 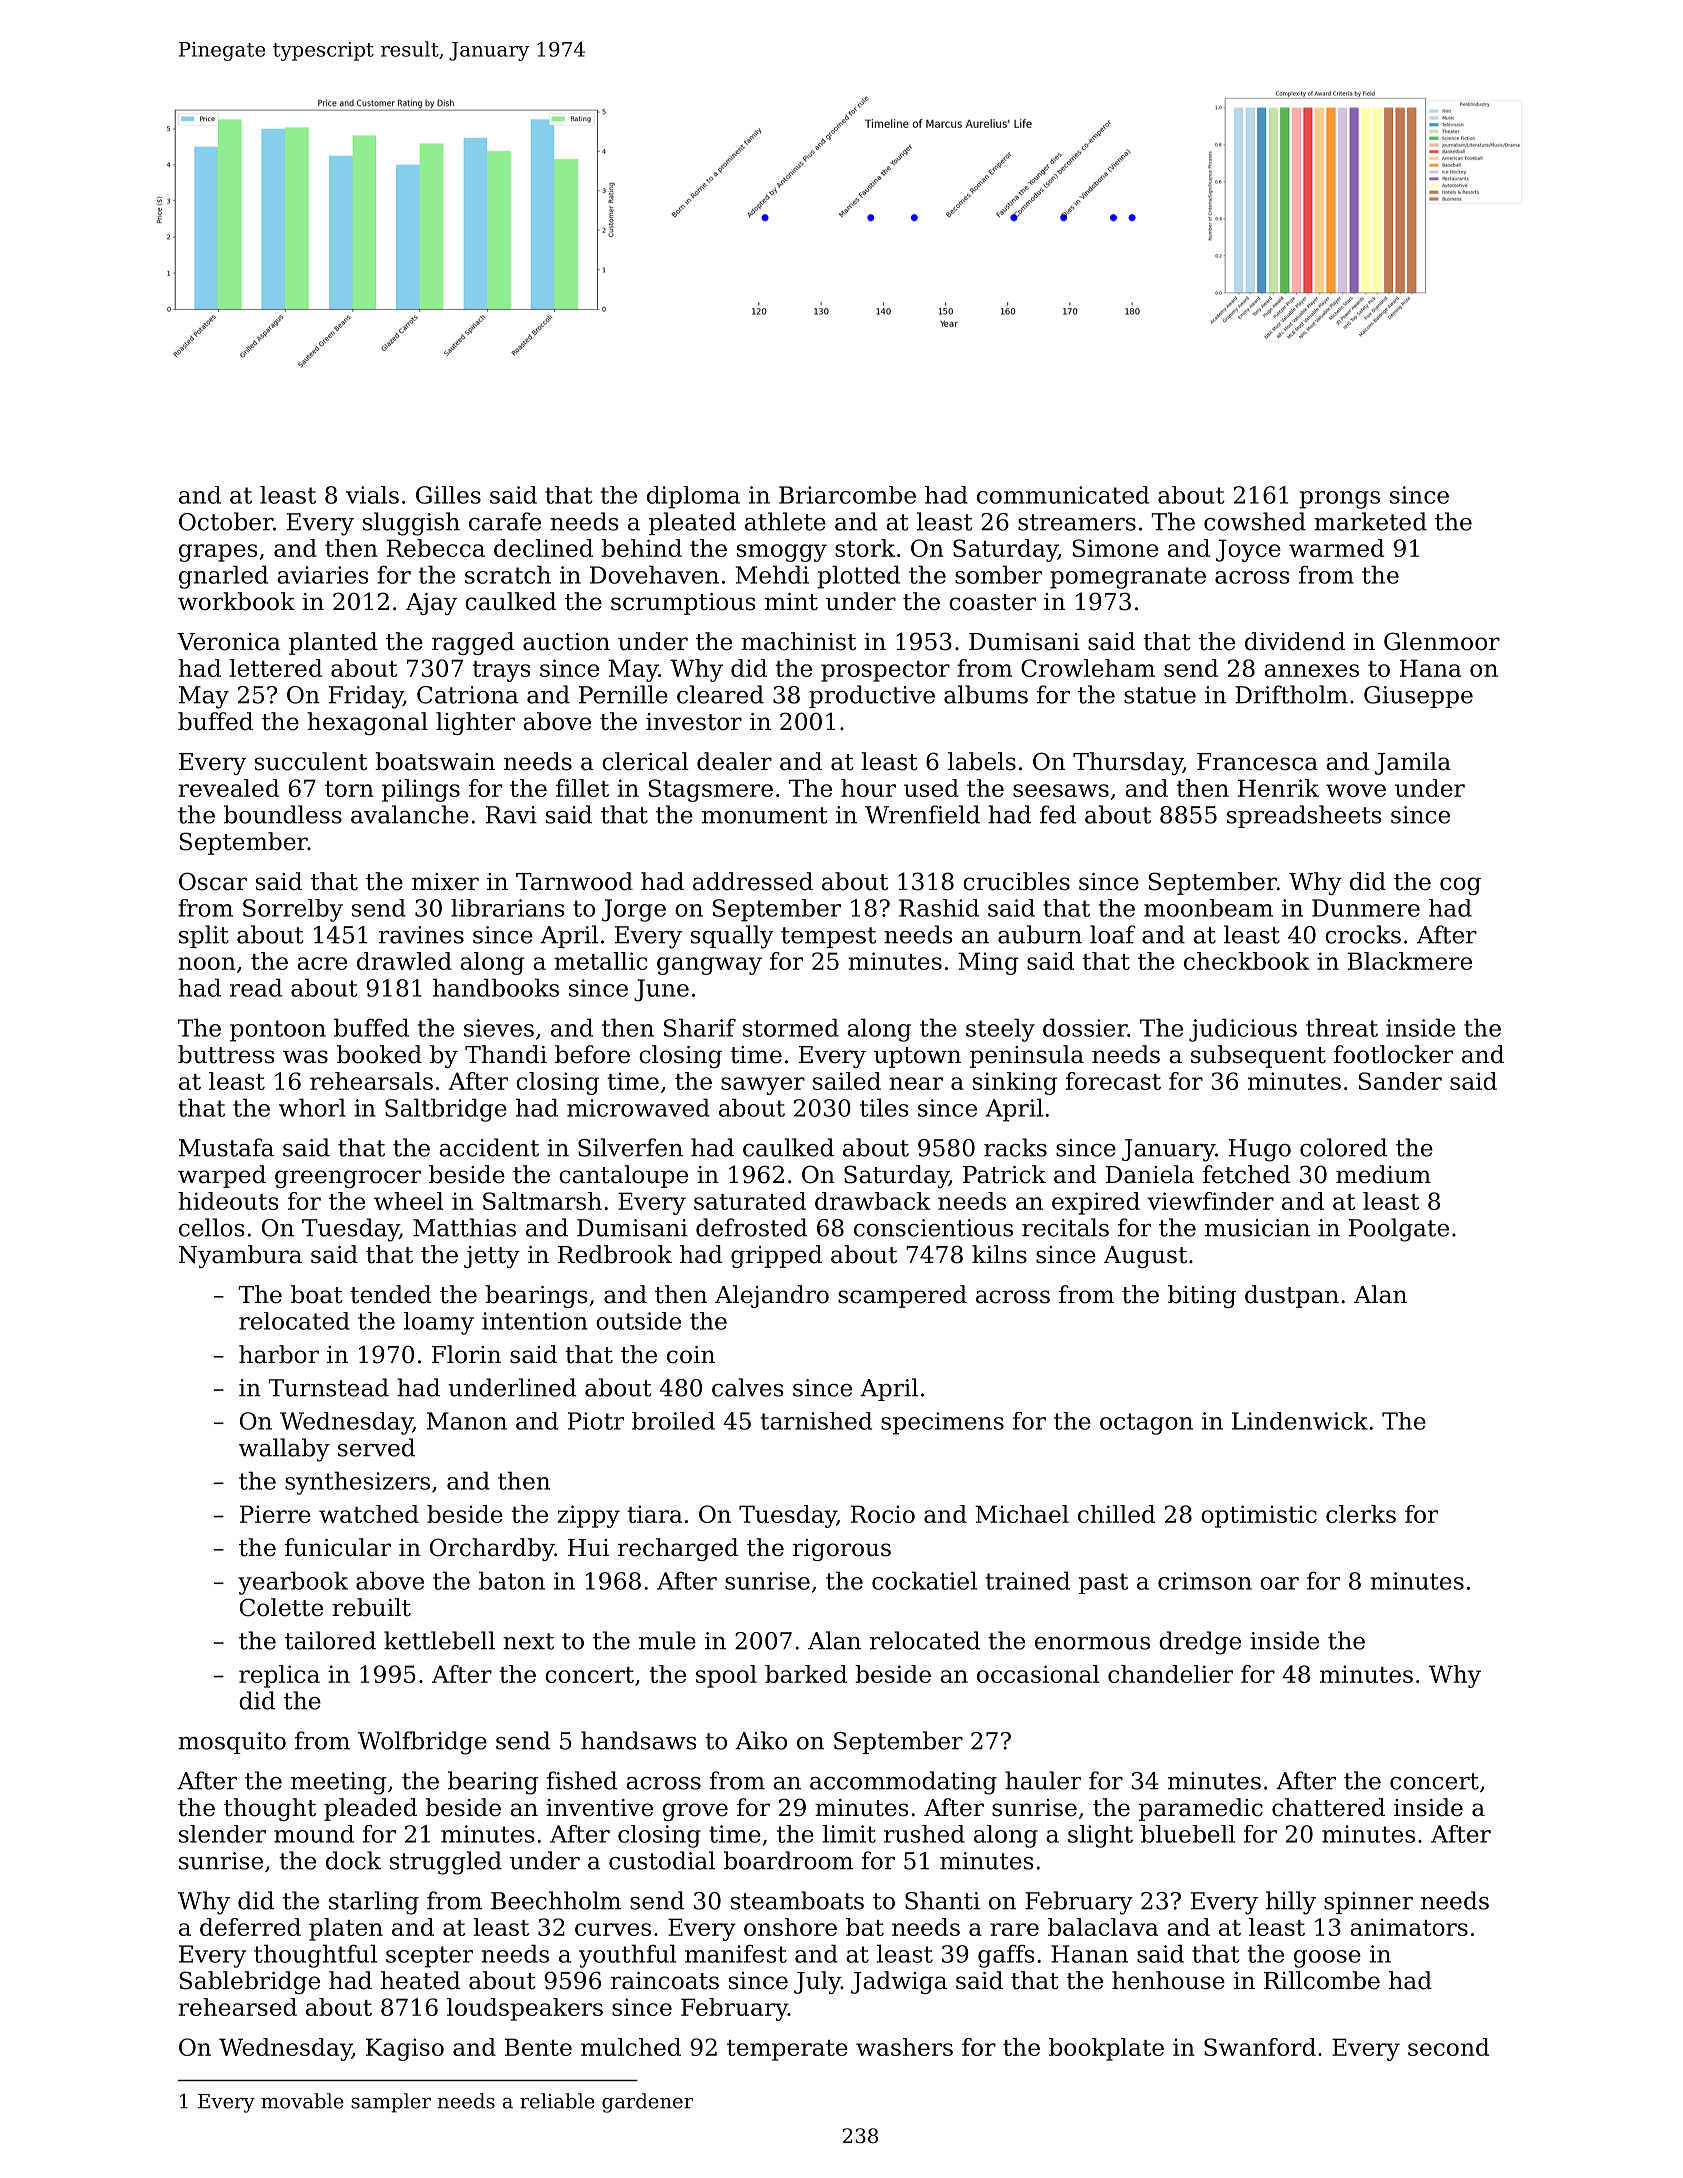 I want to click on mosquito, so click(x=232, y=1743).
